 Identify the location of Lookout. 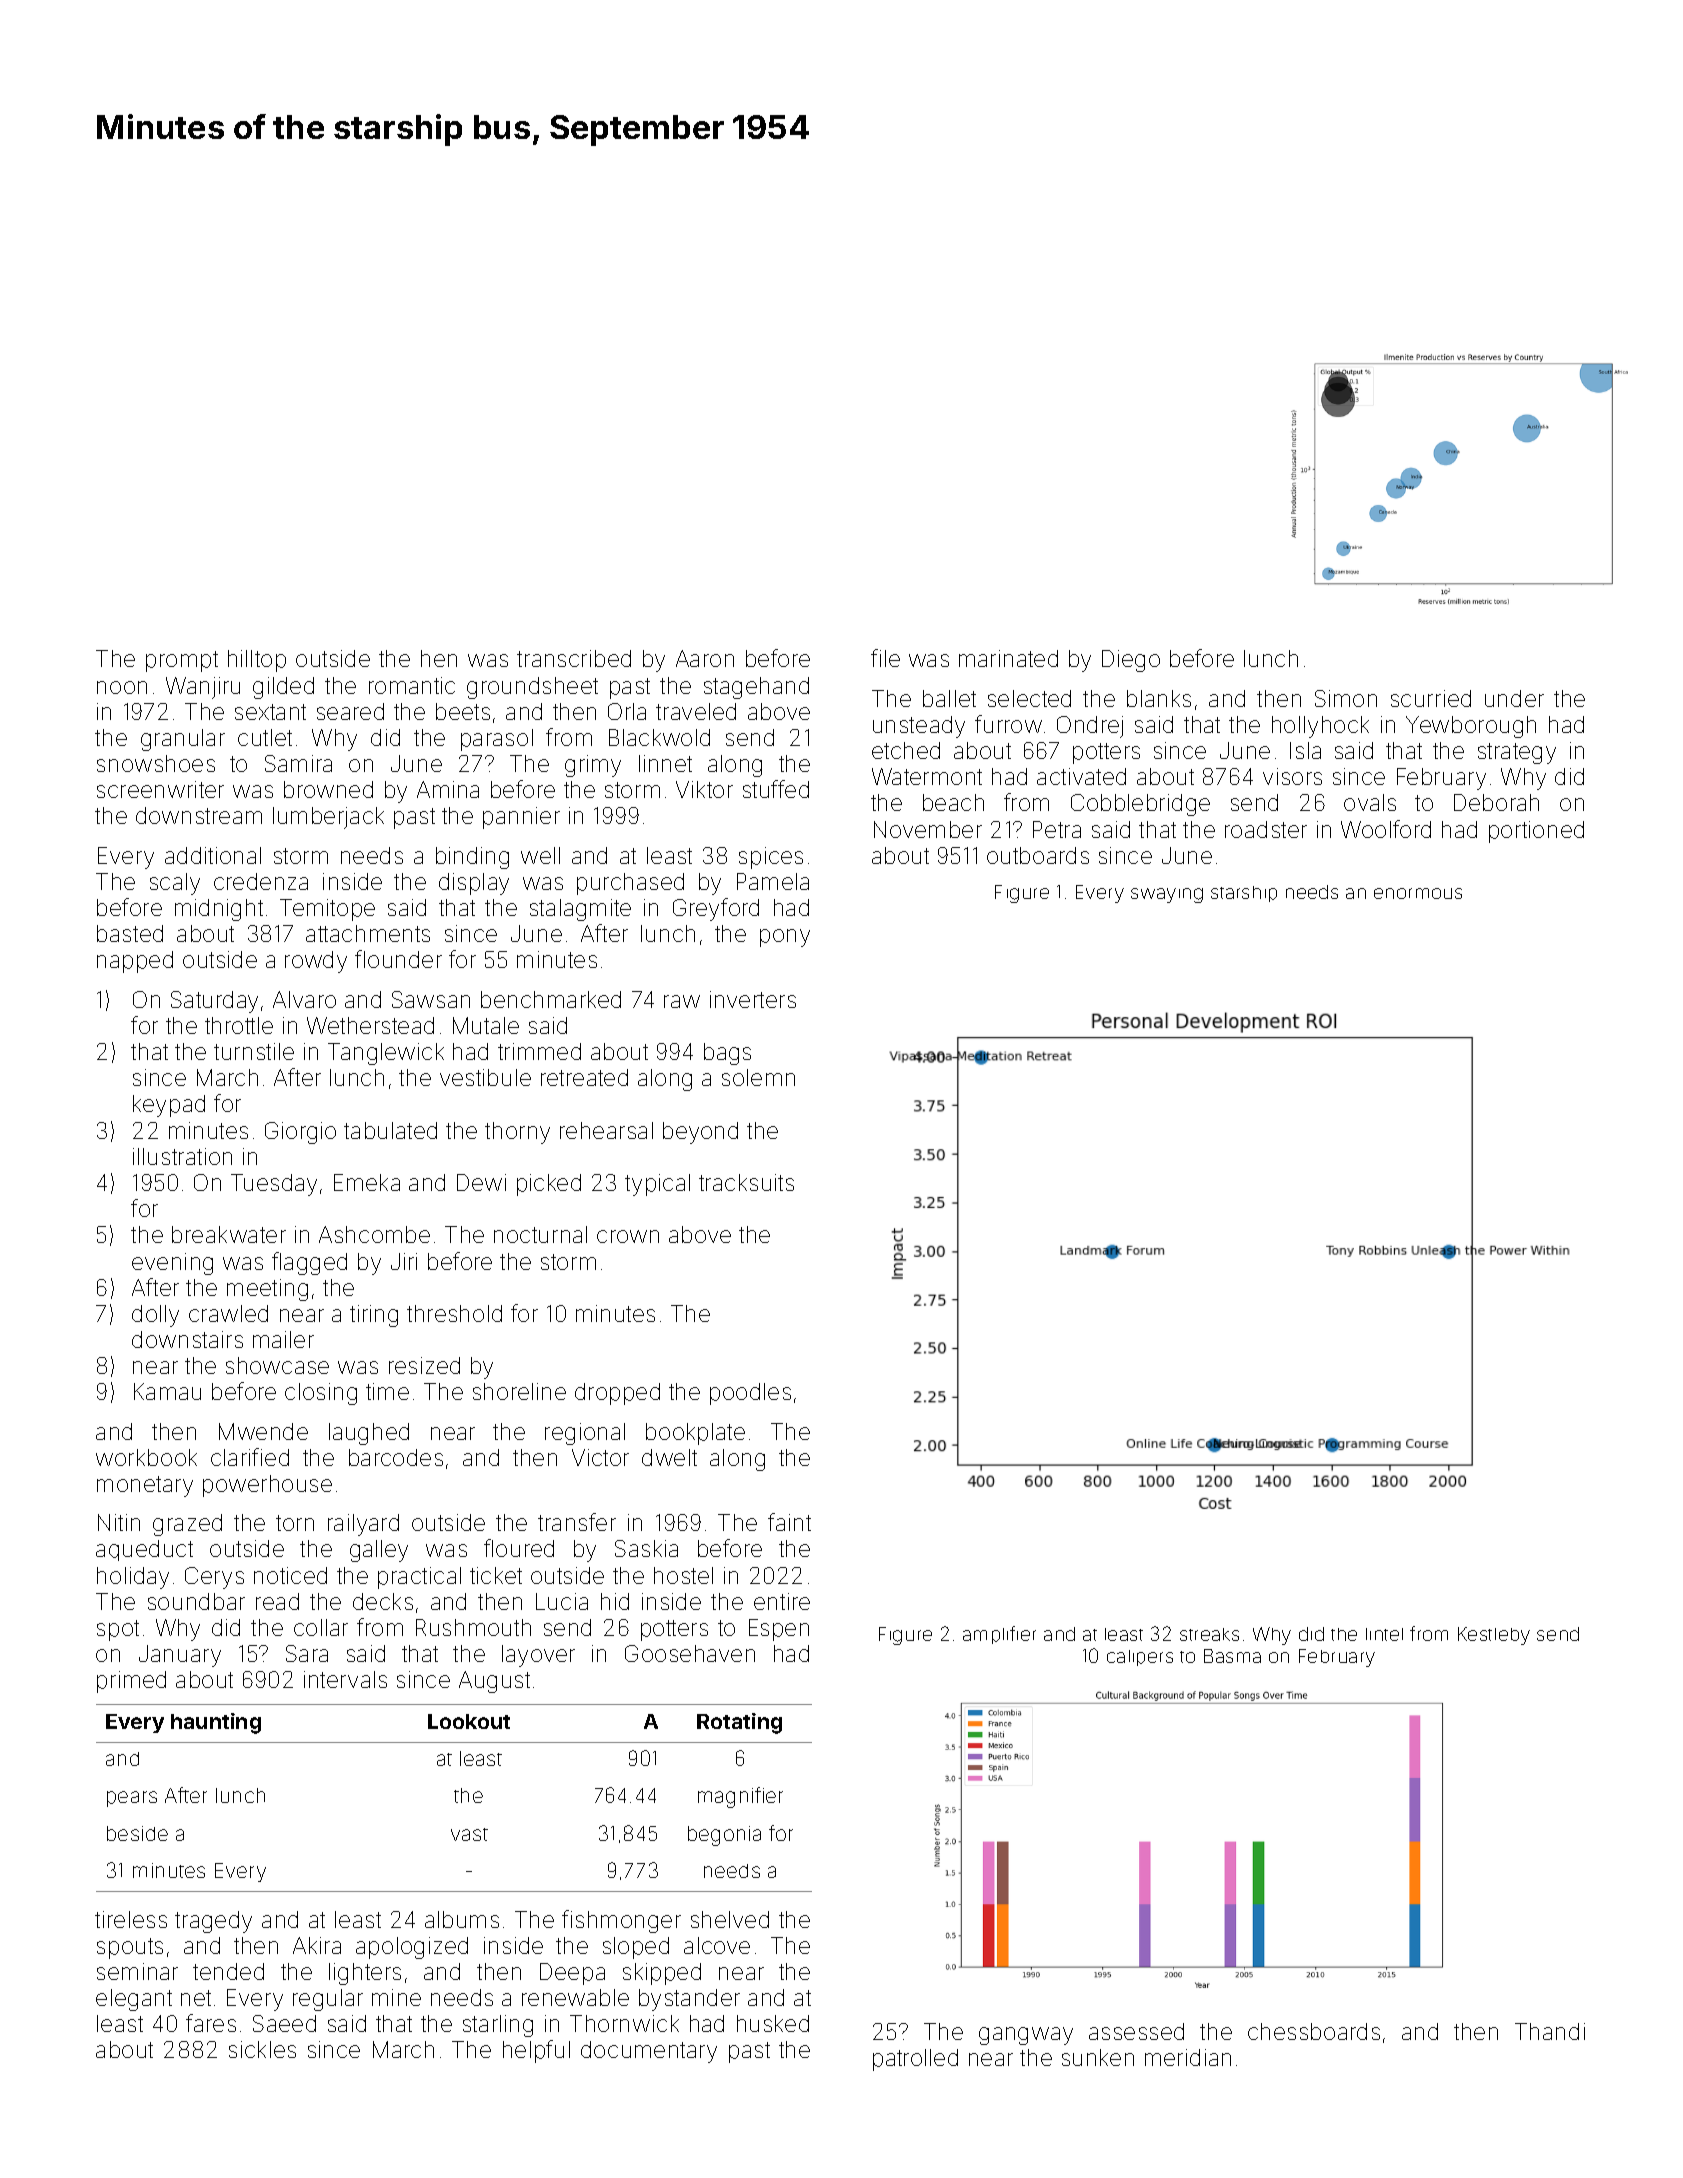
(469, 1721).
